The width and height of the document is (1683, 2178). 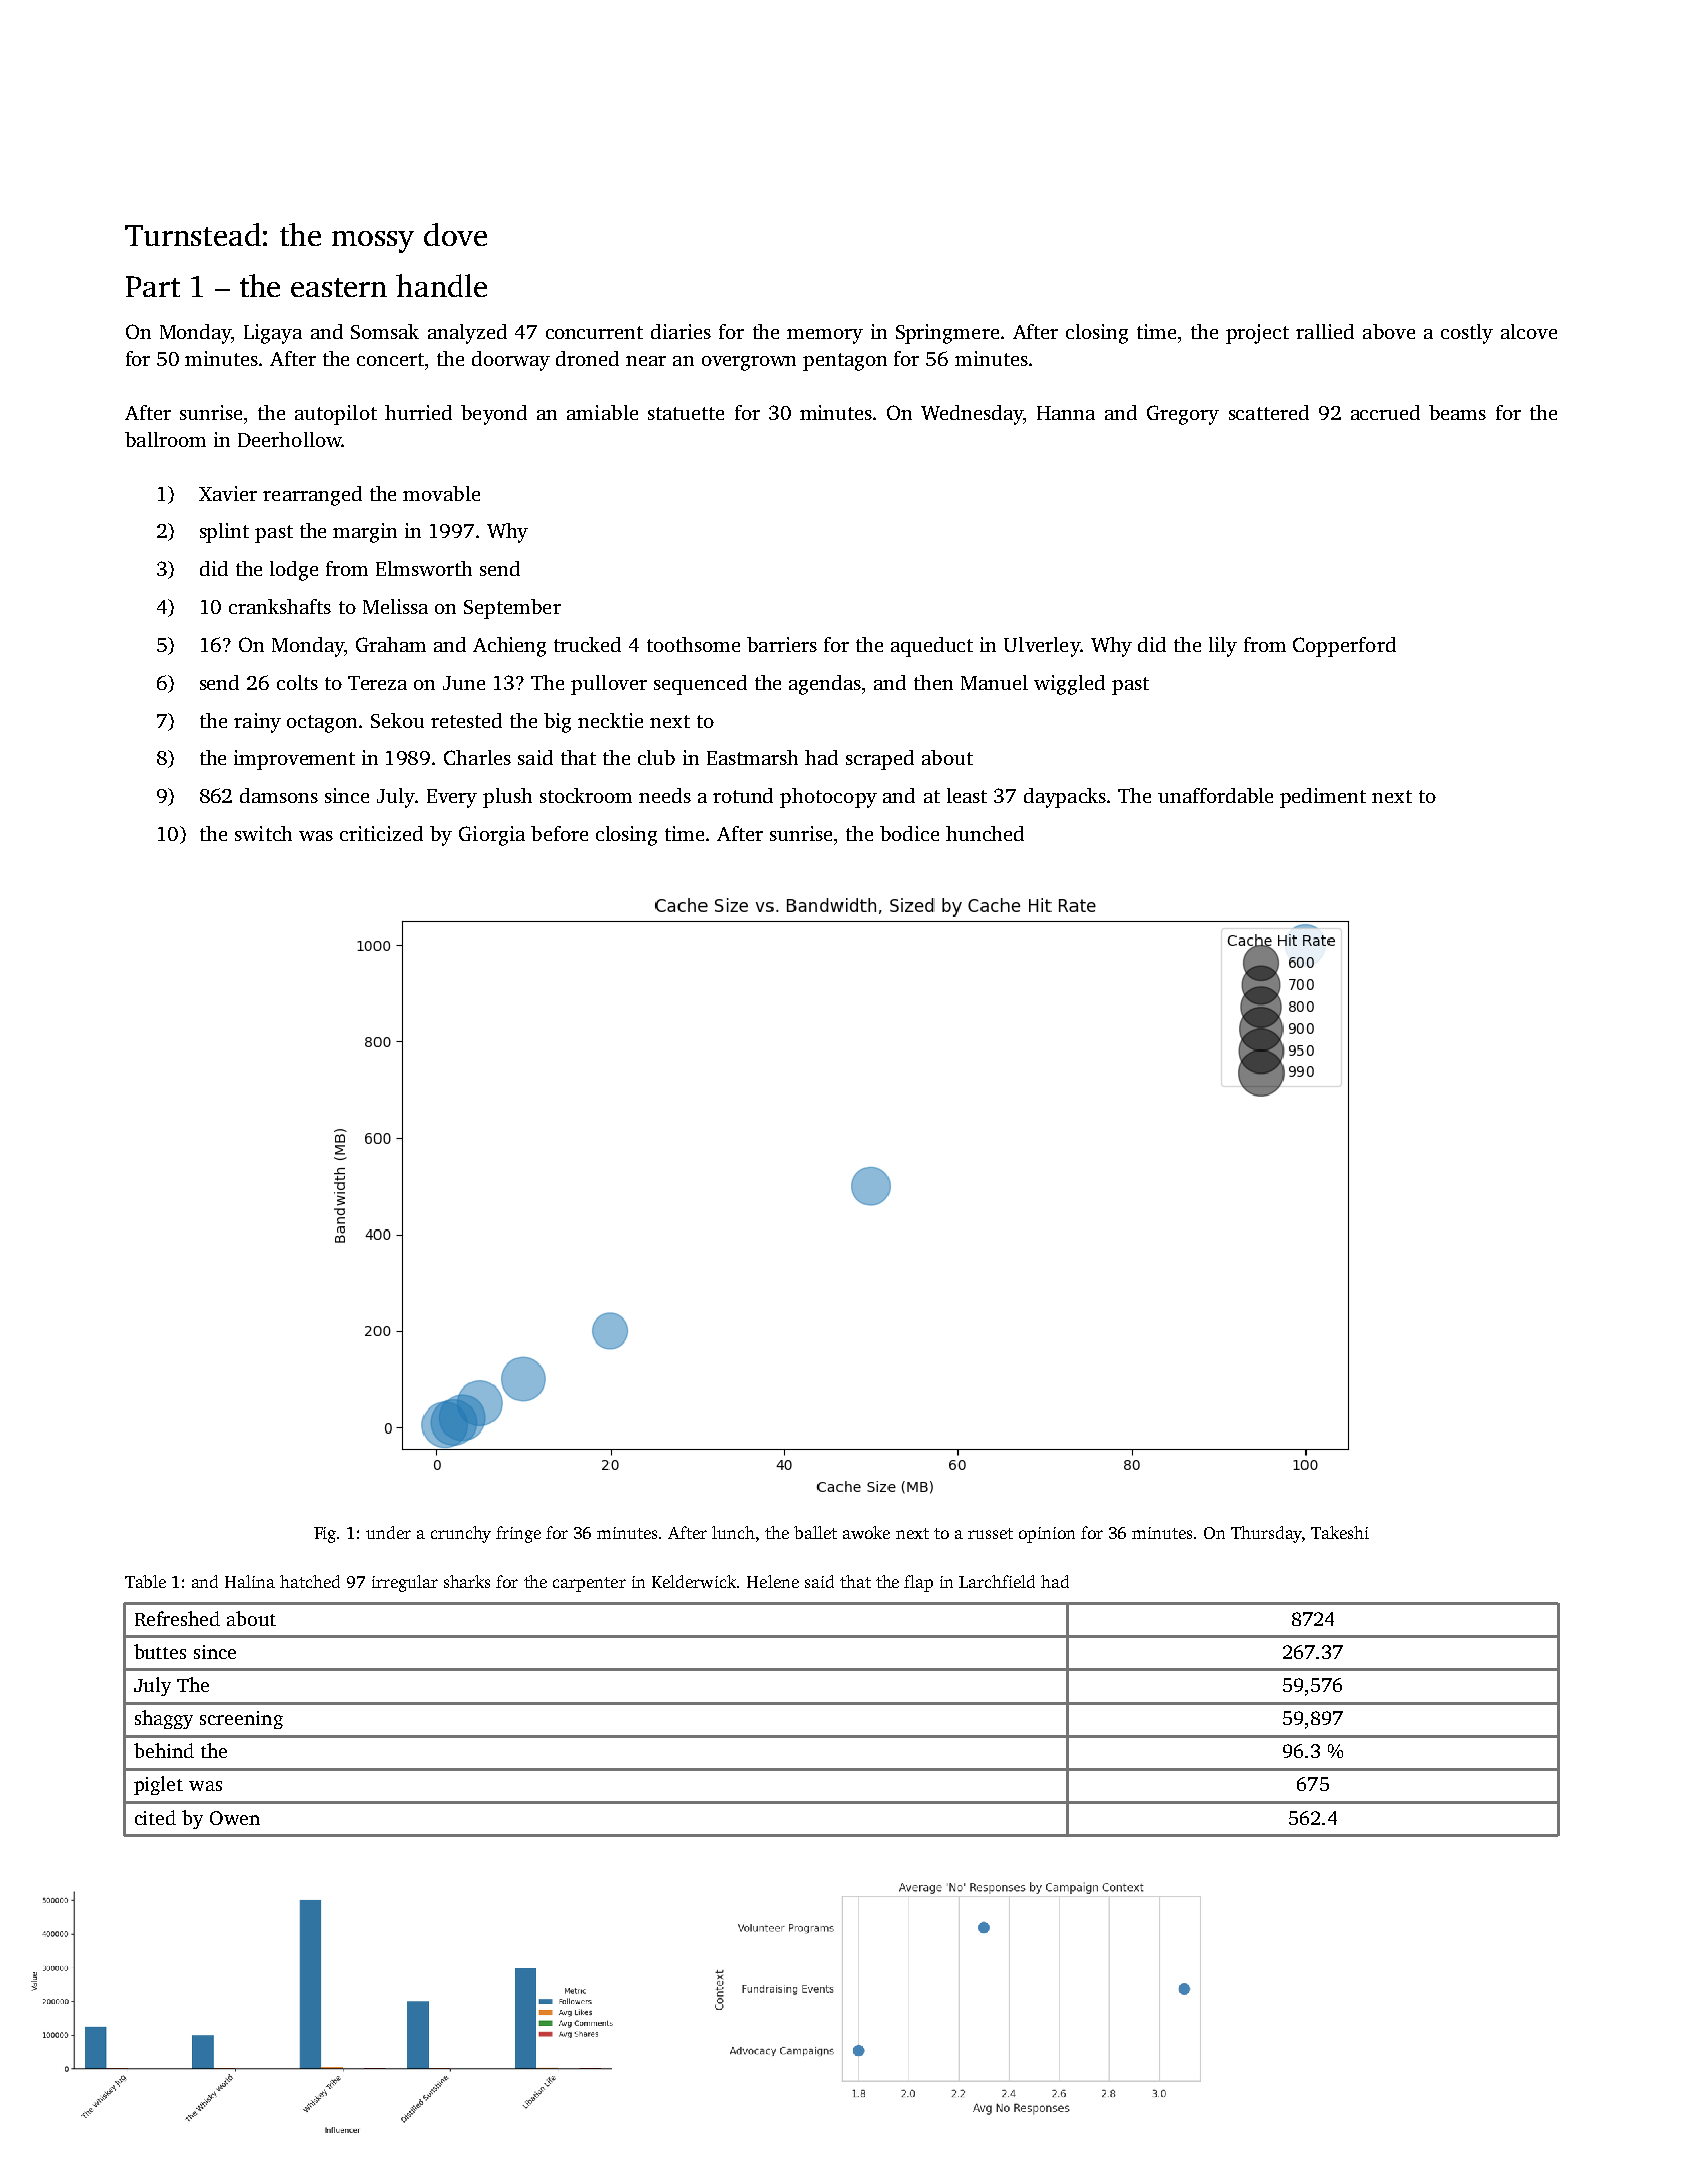 I want to click on Owen, so click(x=235, y=1818).
